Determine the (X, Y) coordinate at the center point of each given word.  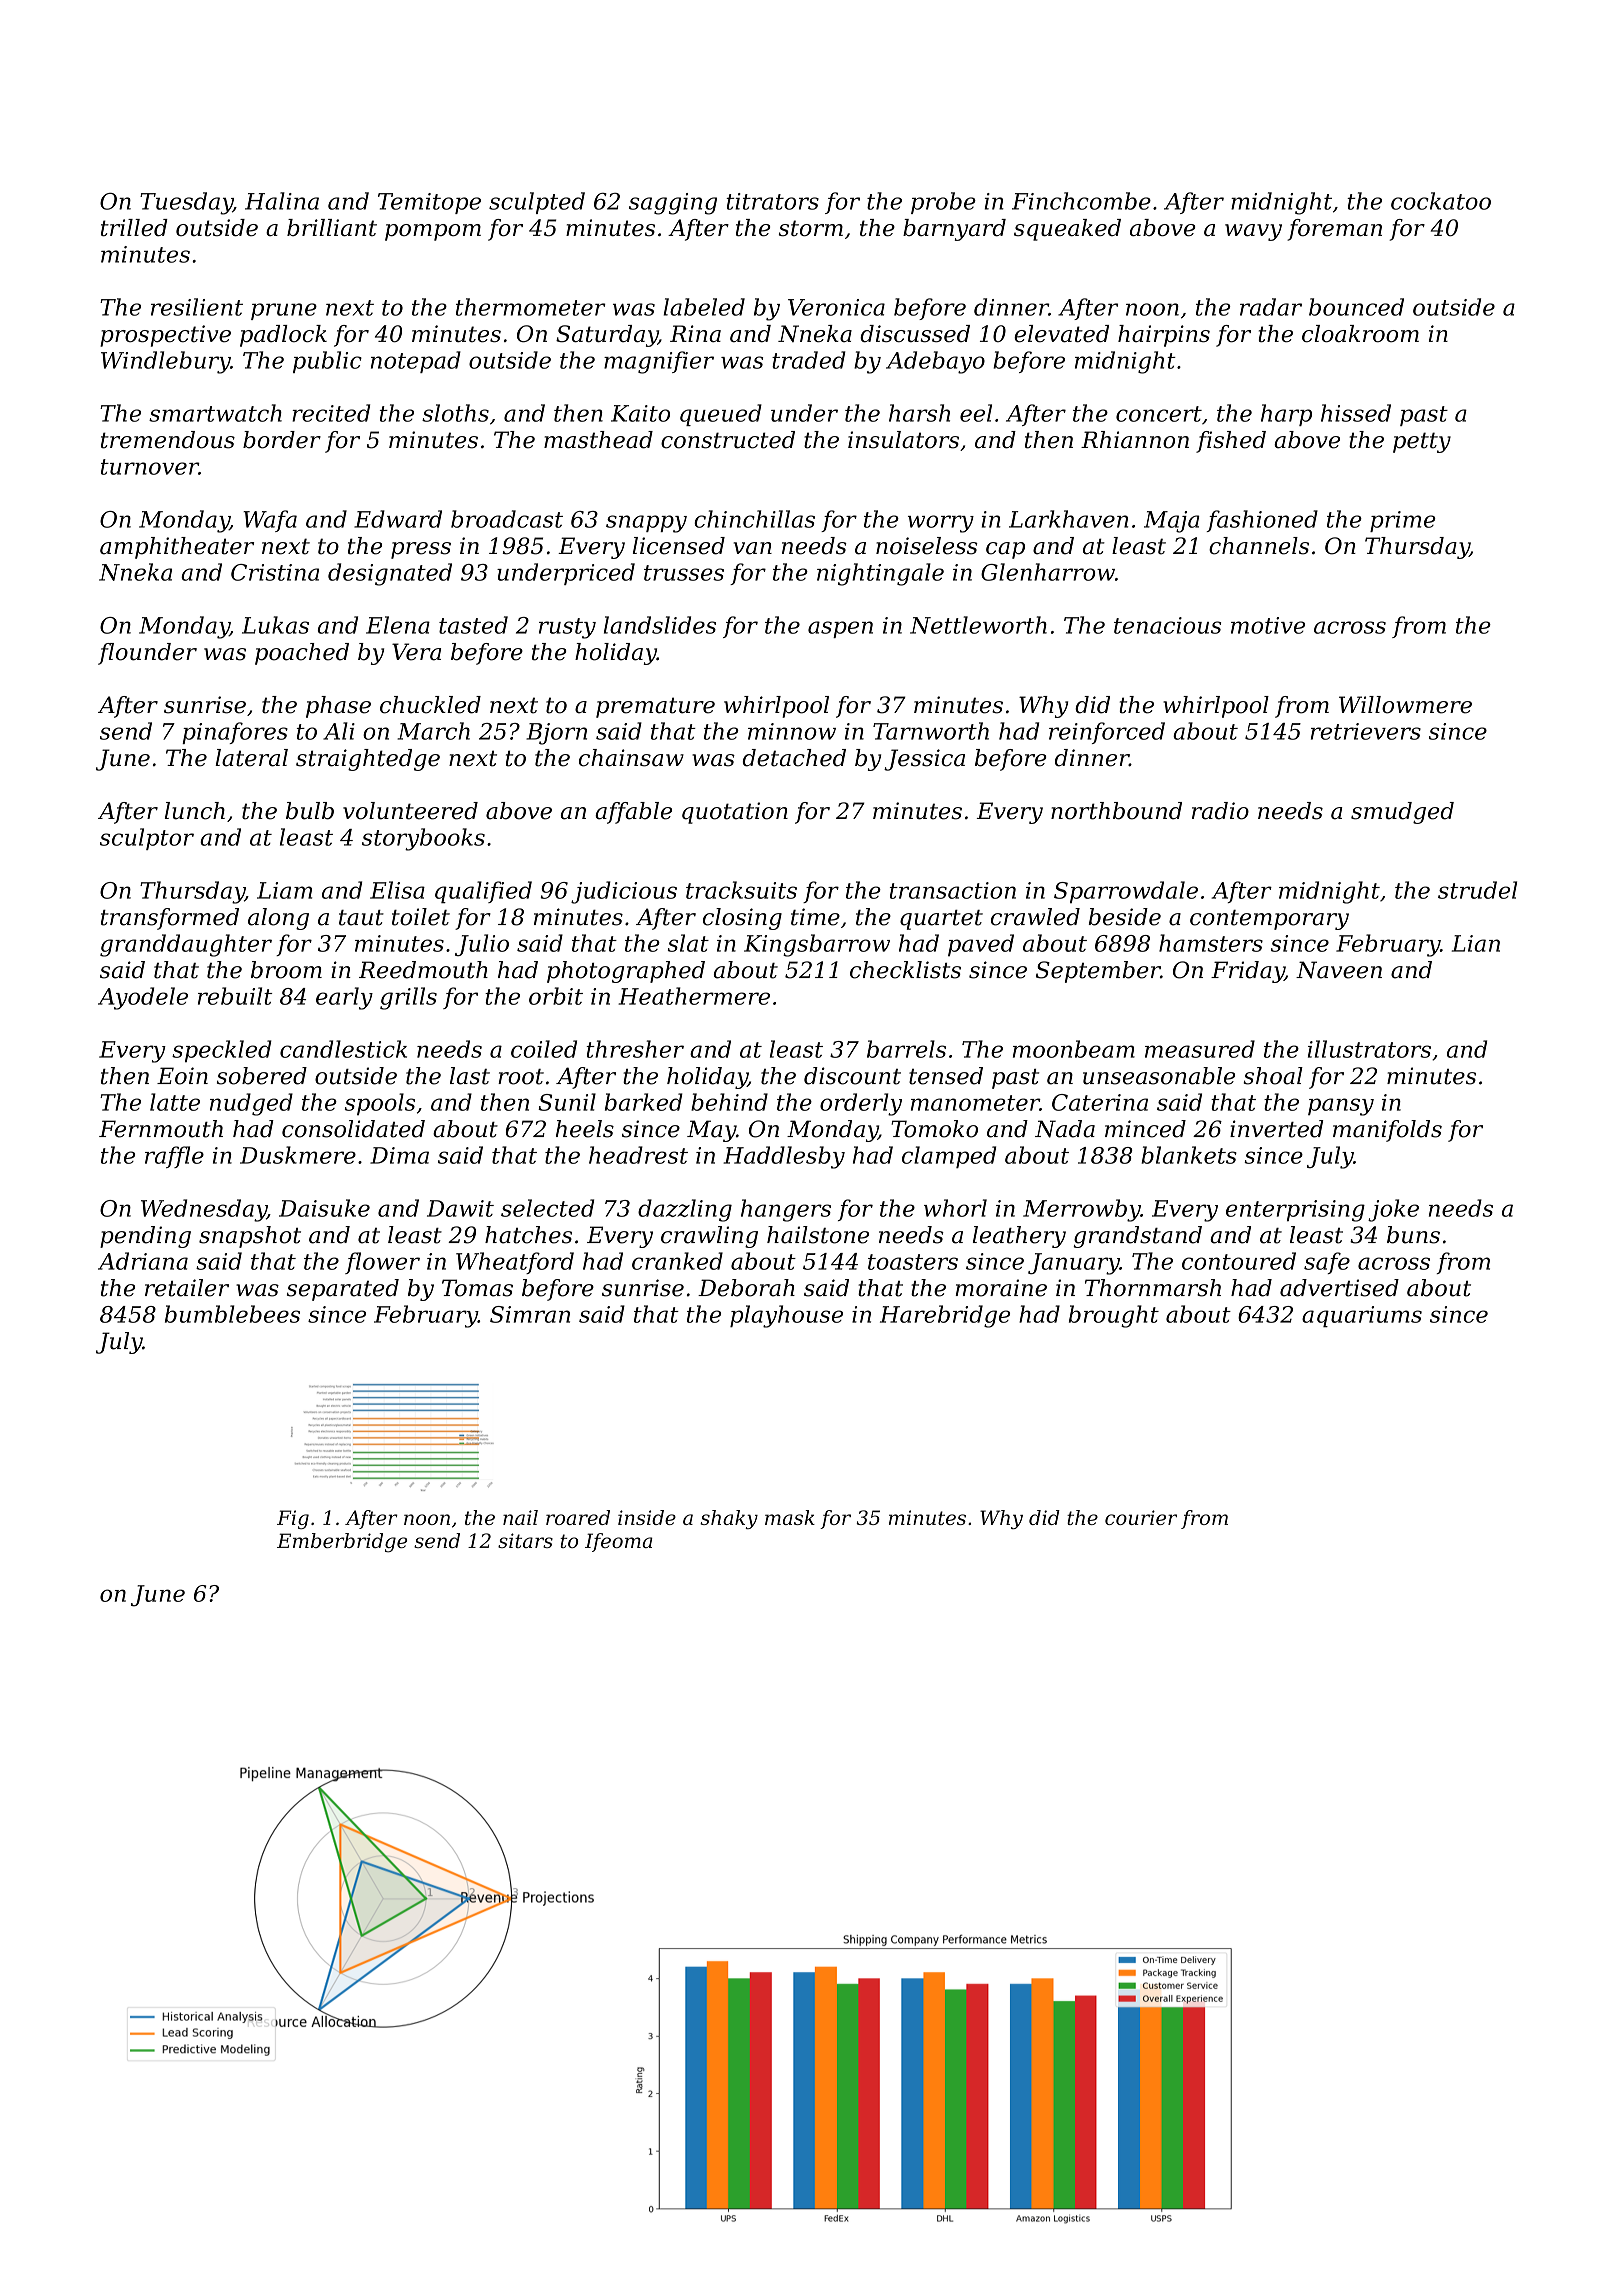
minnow (792, 731)
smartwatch (215, 413)
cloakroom (1360, 333)
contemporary (1269, 920)
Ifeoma (619, 1542)
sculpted (537, 203)
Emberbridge (342, 1543)
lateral (251, 758)
